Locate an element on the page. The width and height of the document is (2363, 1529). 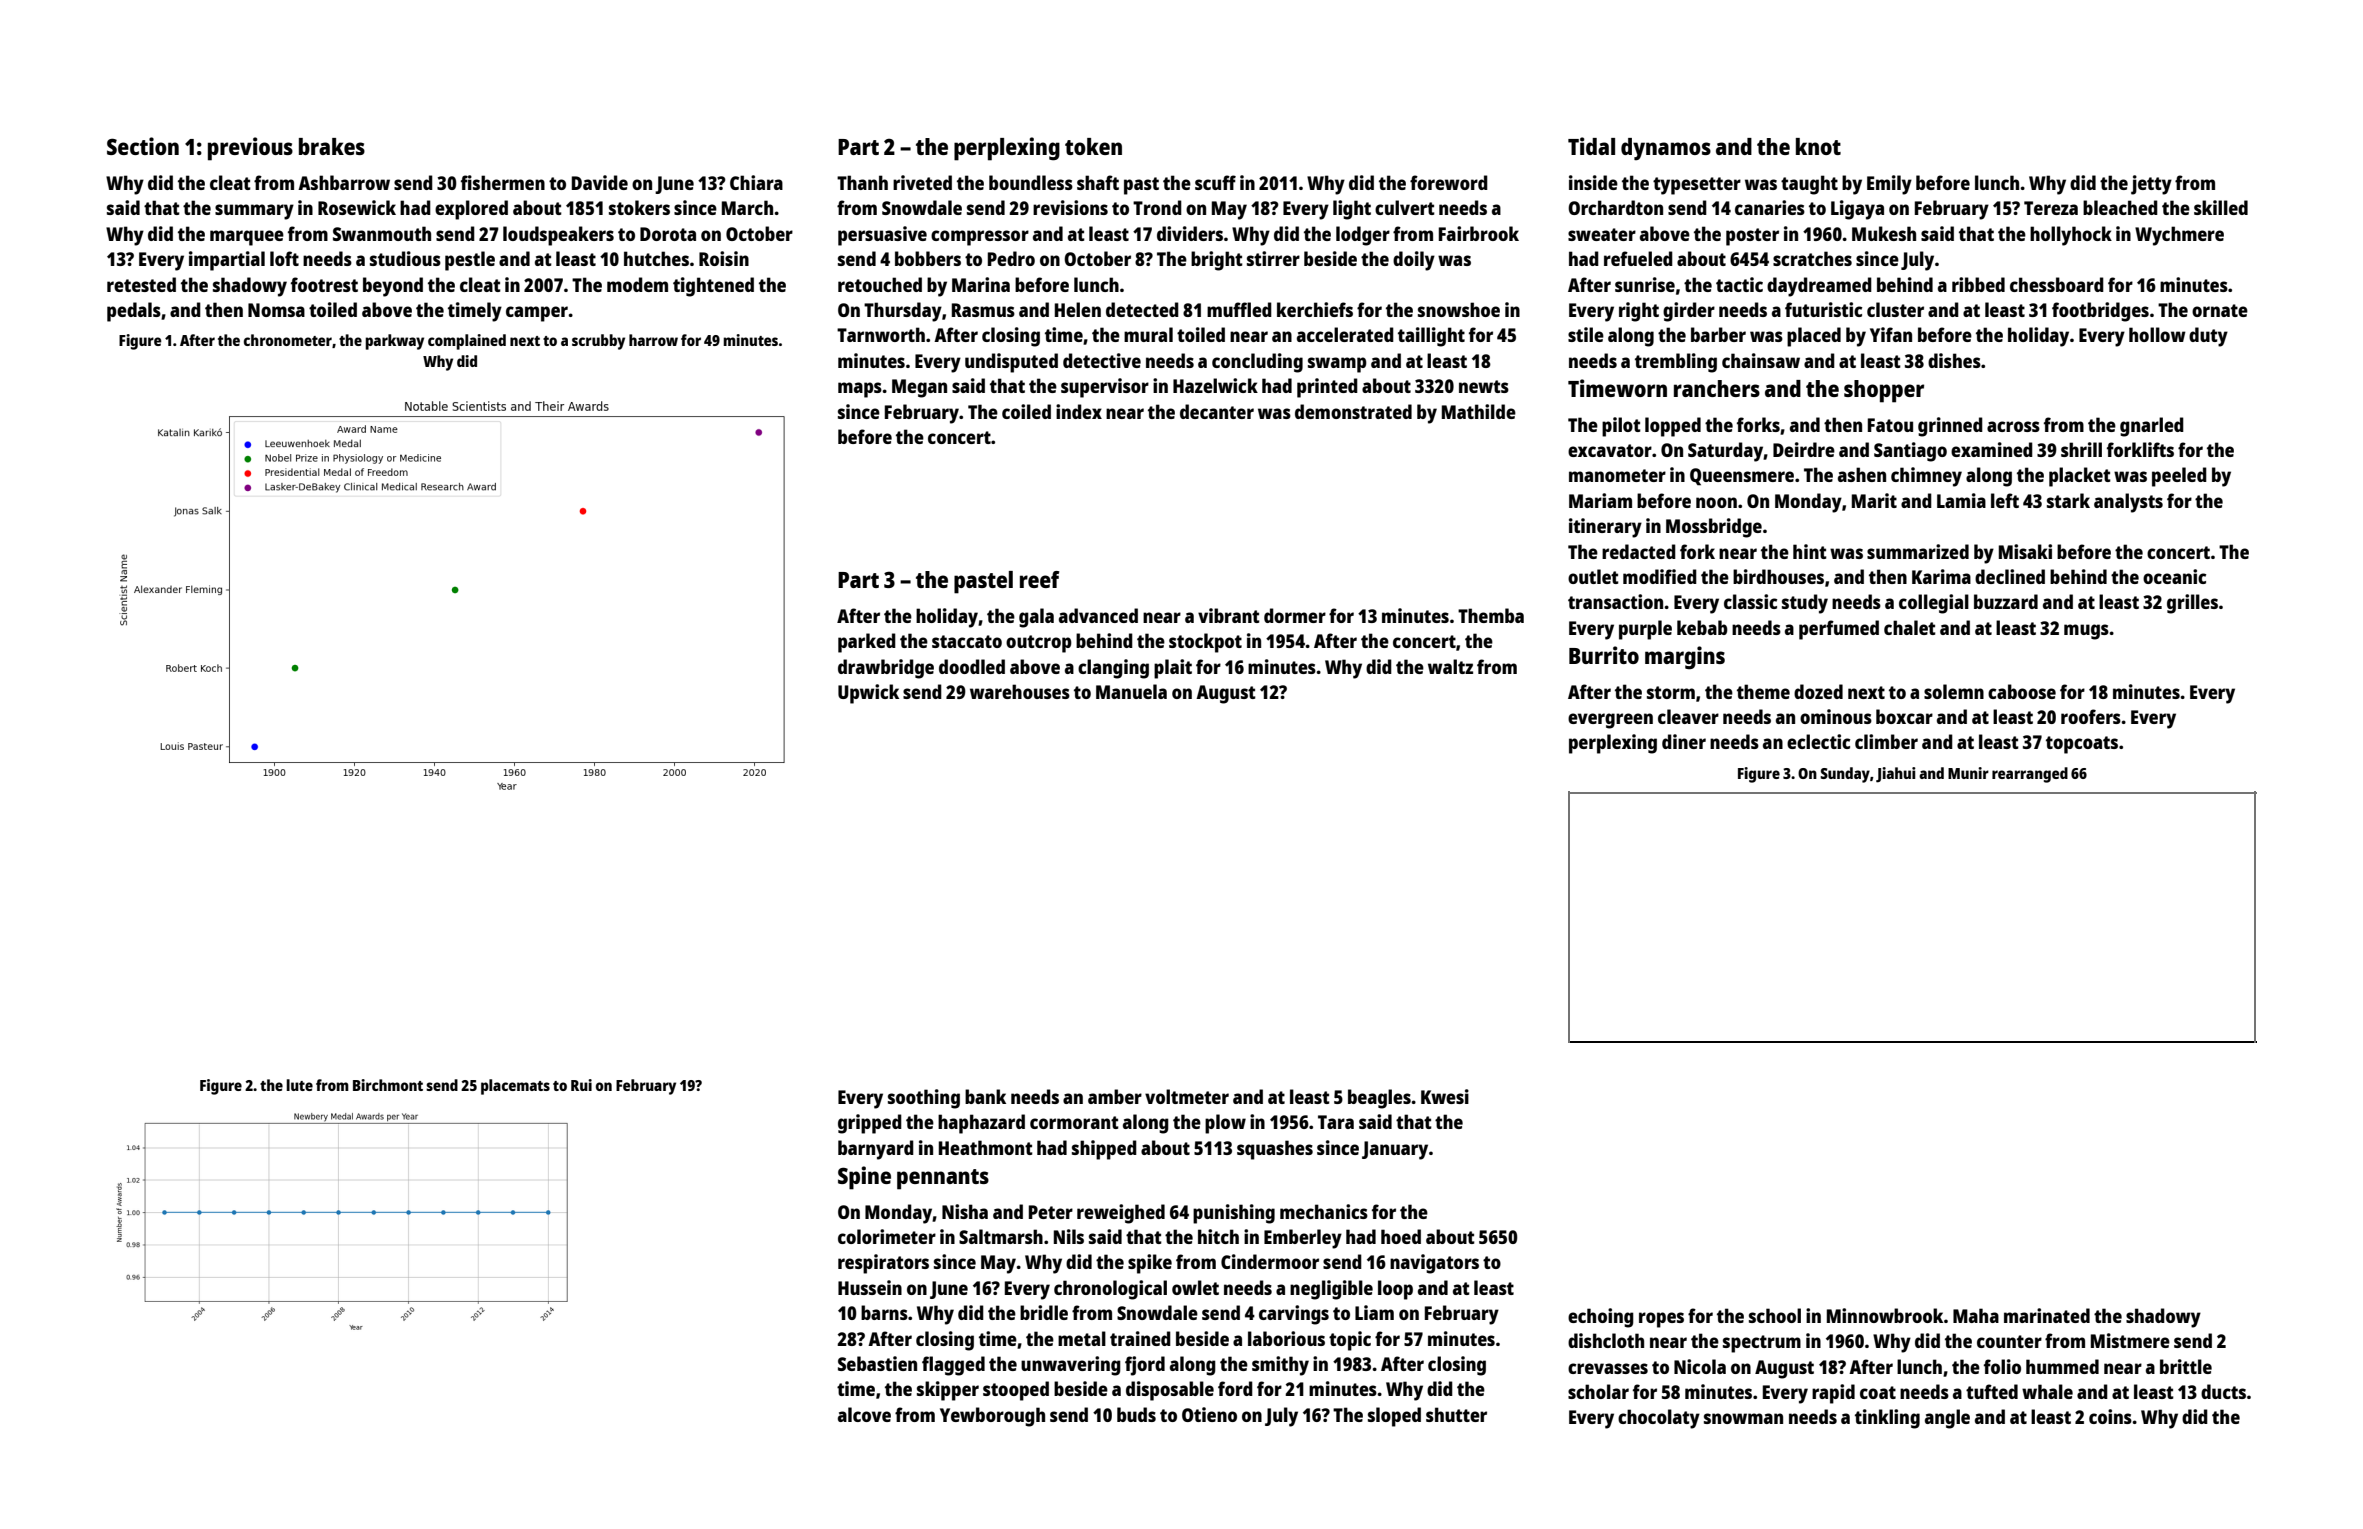
muffled is located at coordinates (1239, 309).
